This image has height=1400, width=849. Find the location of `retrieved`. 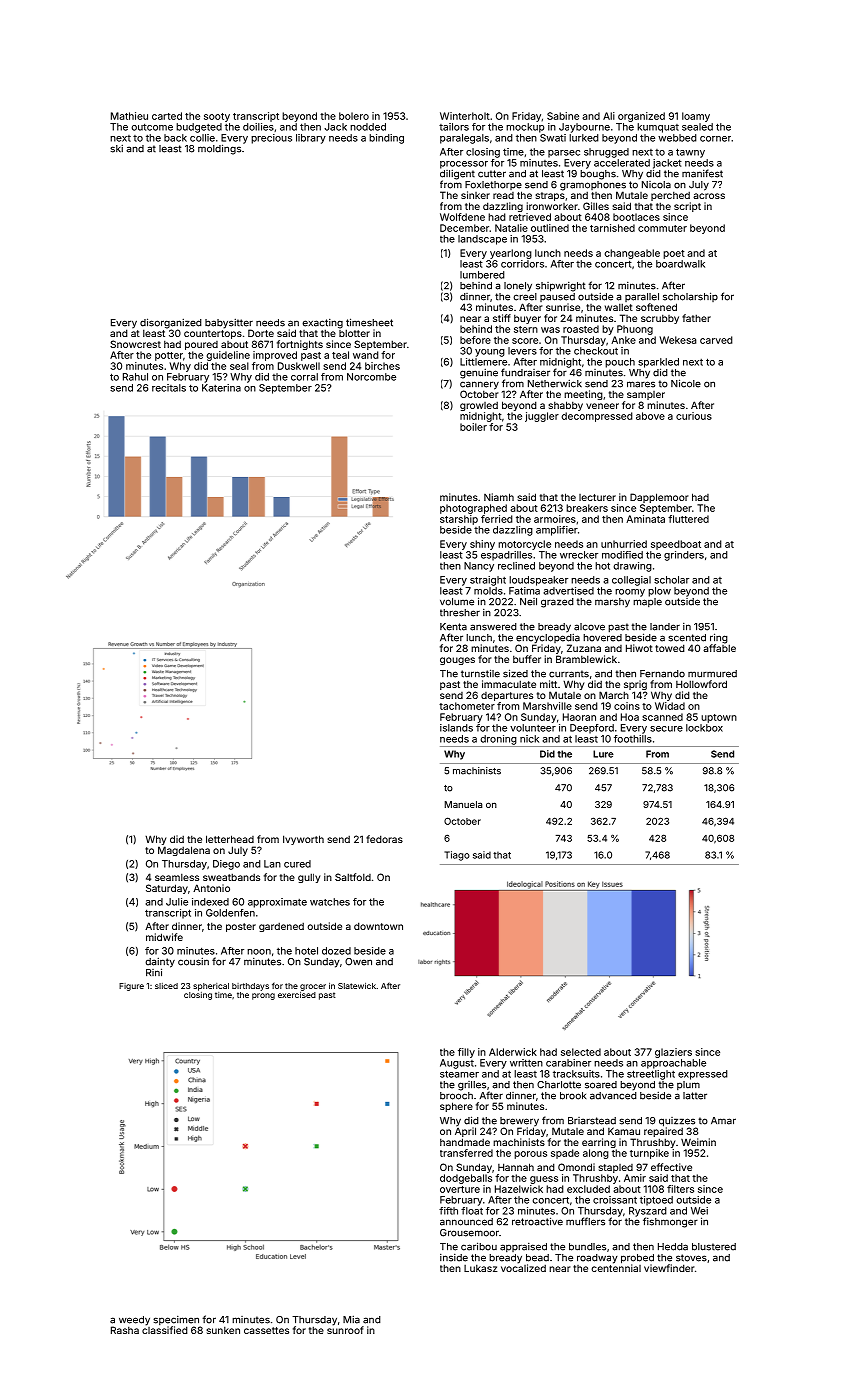

retrieved is located at coordinates (530, 217).
